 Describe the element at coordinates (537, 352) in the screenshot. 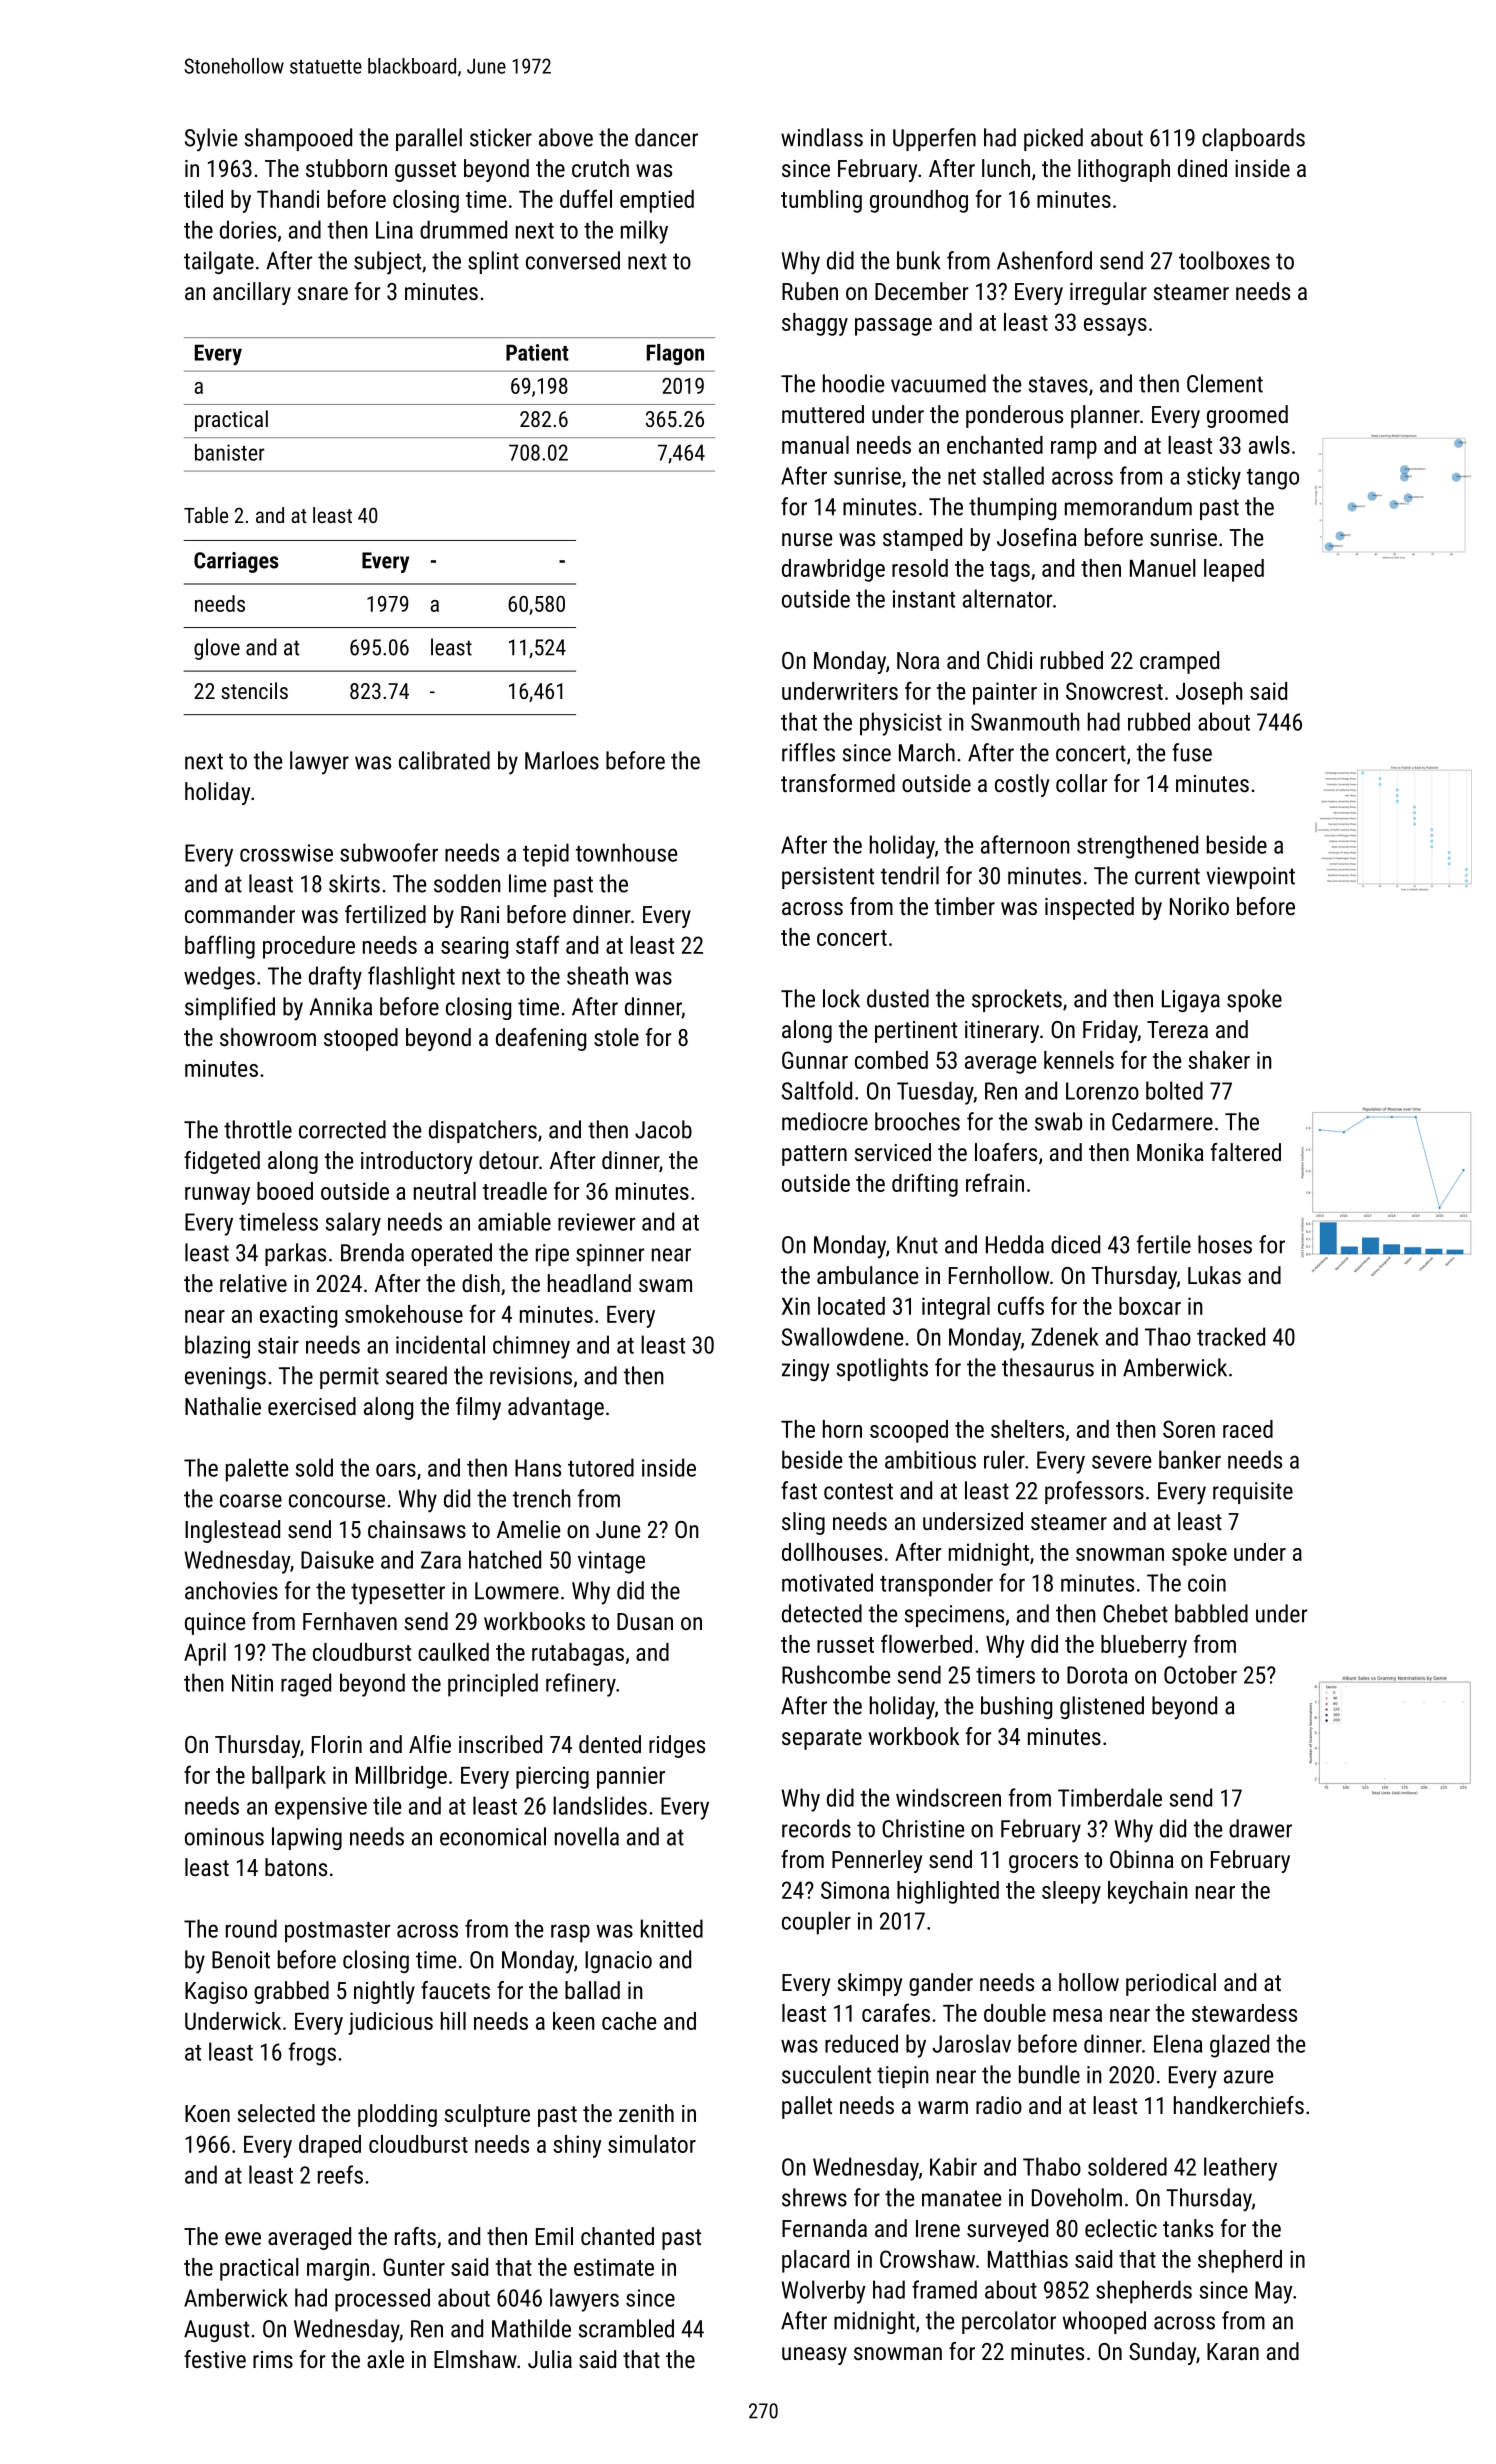

I see `Patient` at that location.
